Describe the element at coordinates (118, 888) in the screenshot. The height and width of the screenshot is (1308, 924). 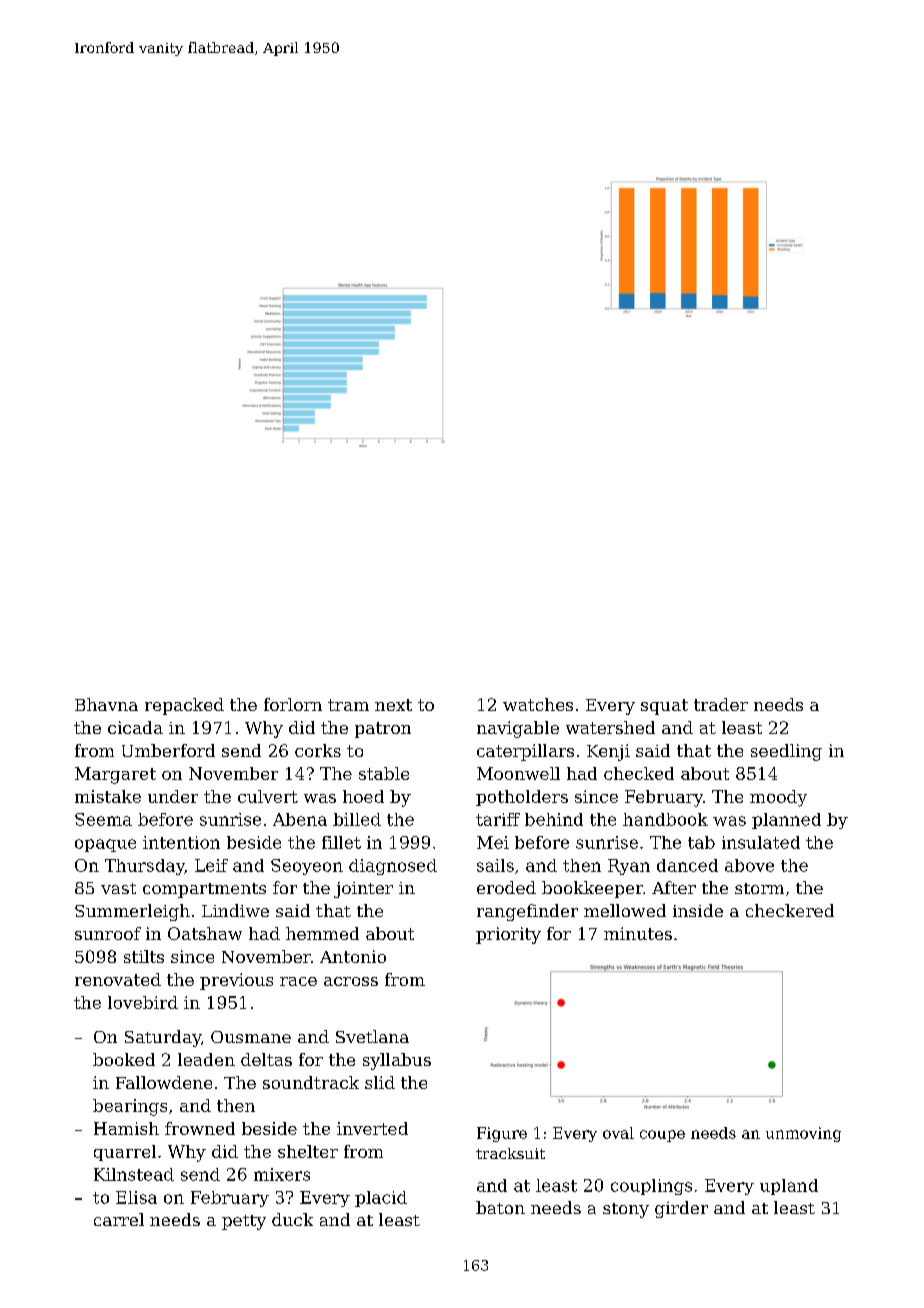
I see `vast` at that location.
